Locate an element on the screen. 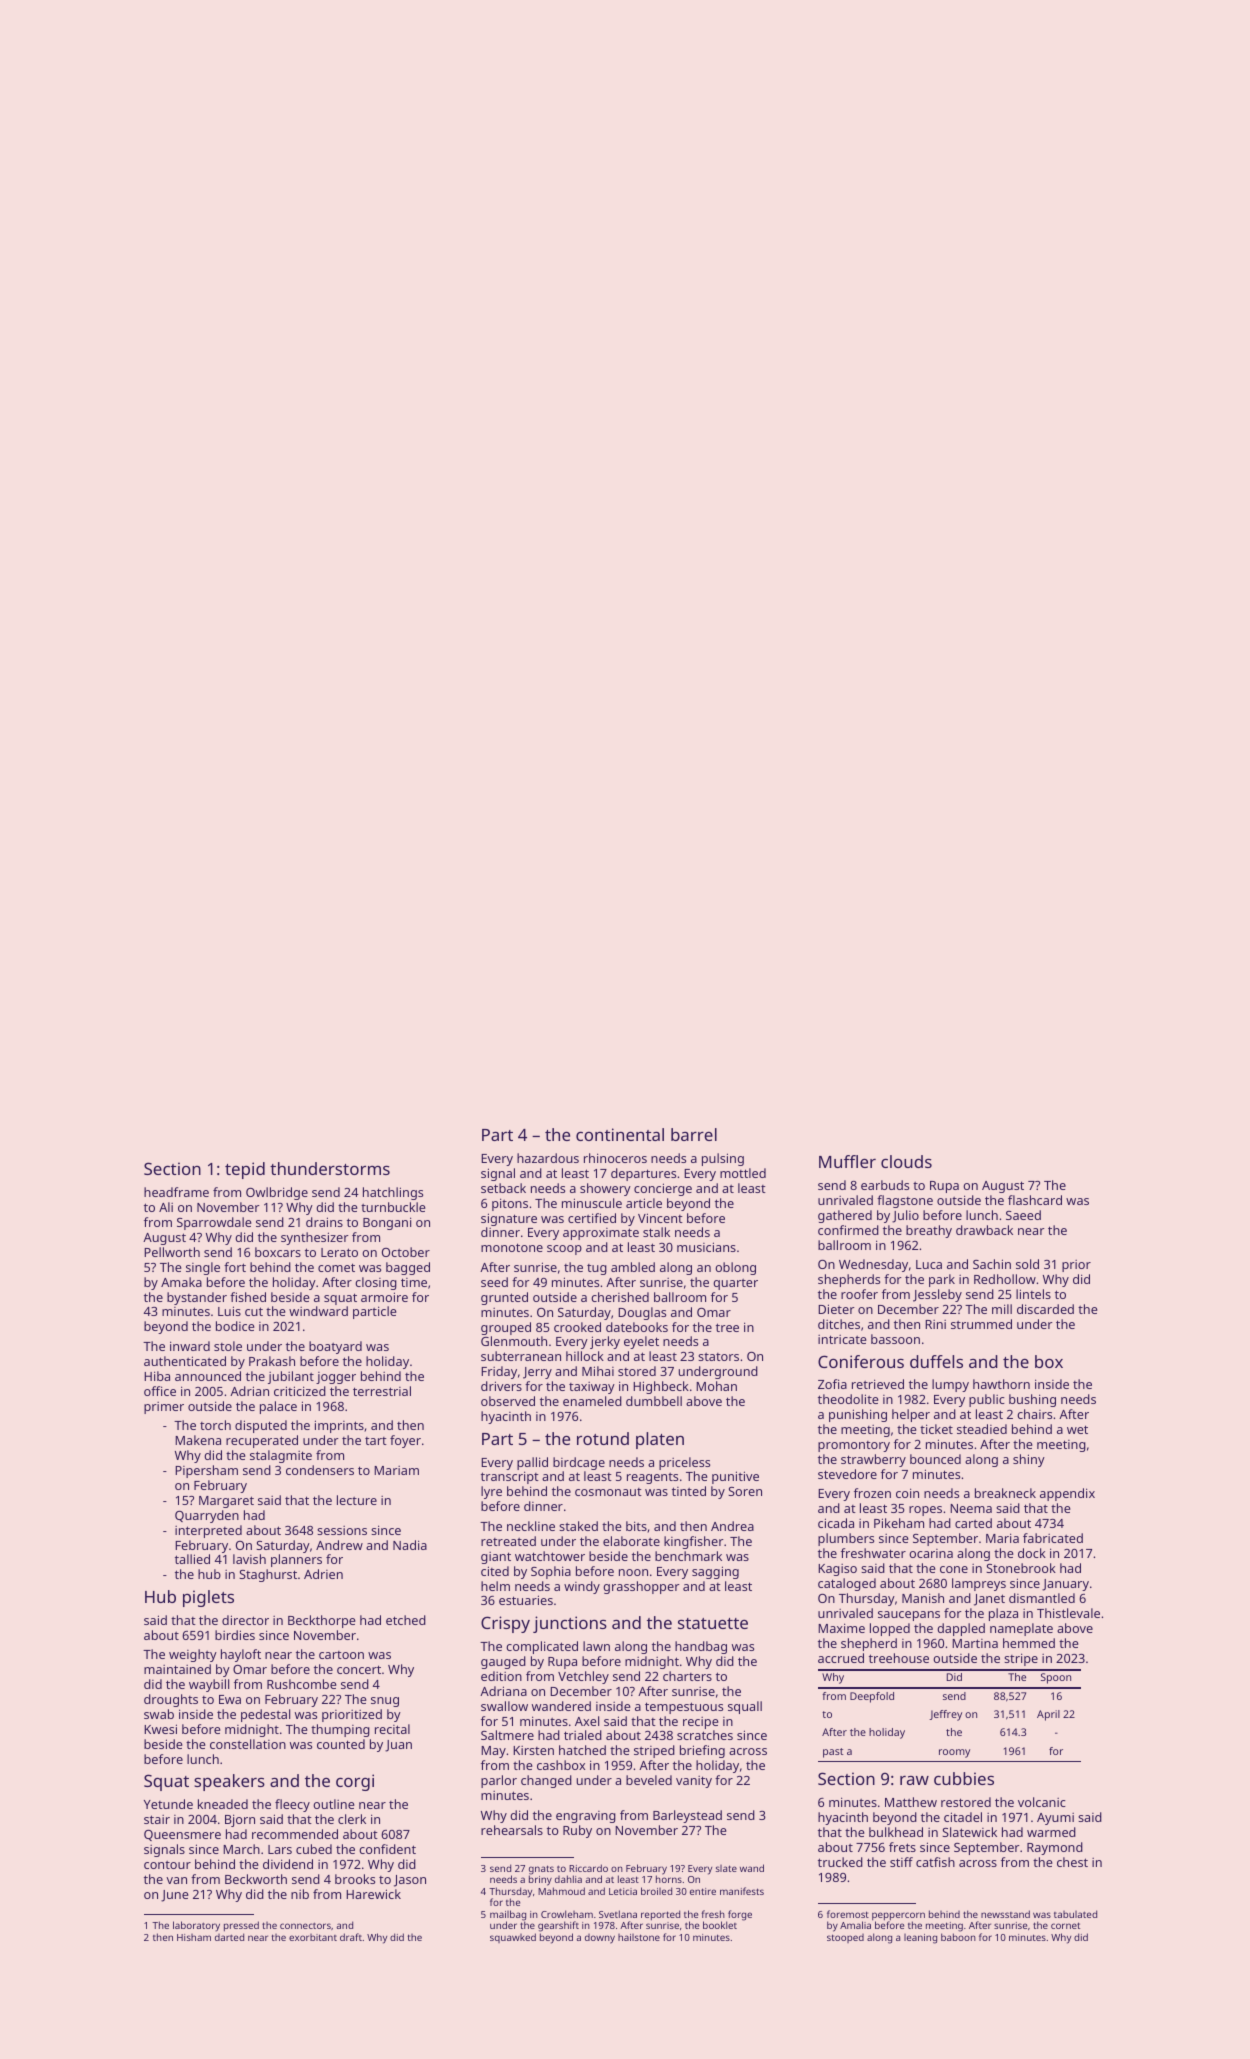 The image size is (1250, 2059). quarter is located at coordinates (735, 1284).
